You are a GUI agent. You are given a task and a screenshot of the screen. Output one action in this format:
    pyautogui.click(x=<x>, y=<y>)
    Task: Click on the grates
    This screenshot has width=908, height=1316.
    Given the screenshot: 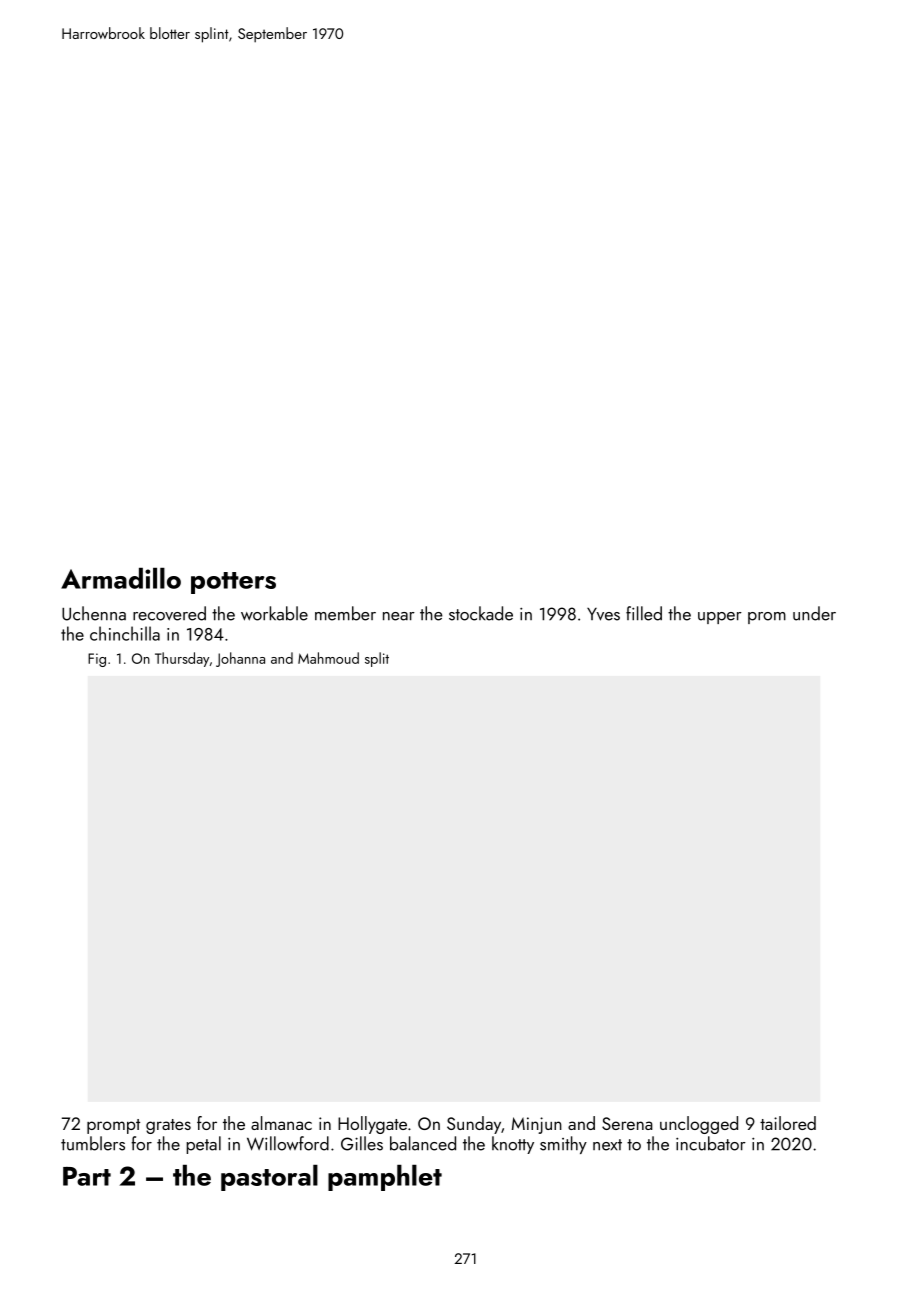 What is the action you would take?
    pyautogui.click(x=168, y=1126)
